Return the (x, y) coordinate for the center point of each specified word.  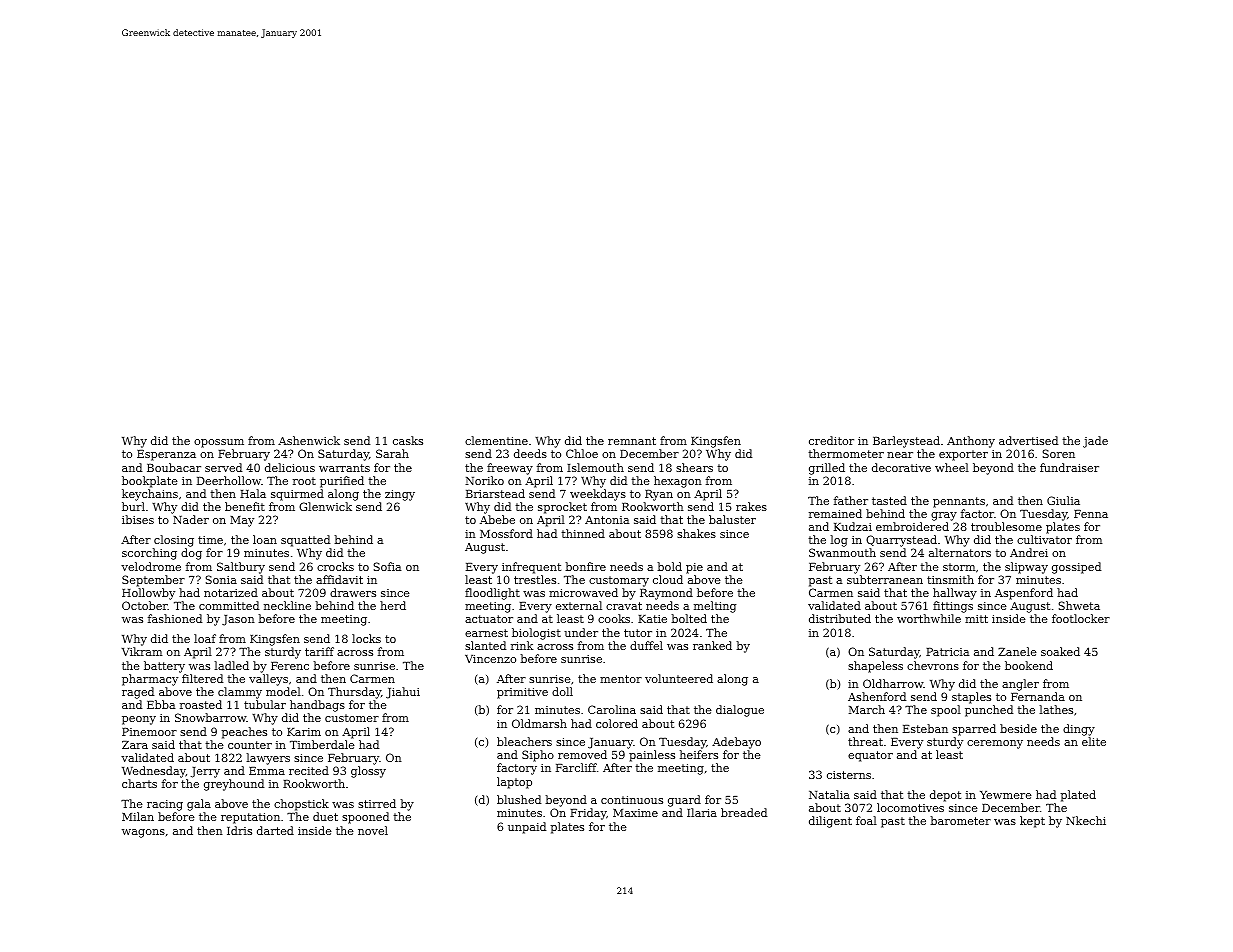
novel (373, 830)
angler (1020, 685)
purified (342, 482)
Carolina (612, 709)
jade (1095, 442)
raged (138, 693)
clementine (496, 440)
